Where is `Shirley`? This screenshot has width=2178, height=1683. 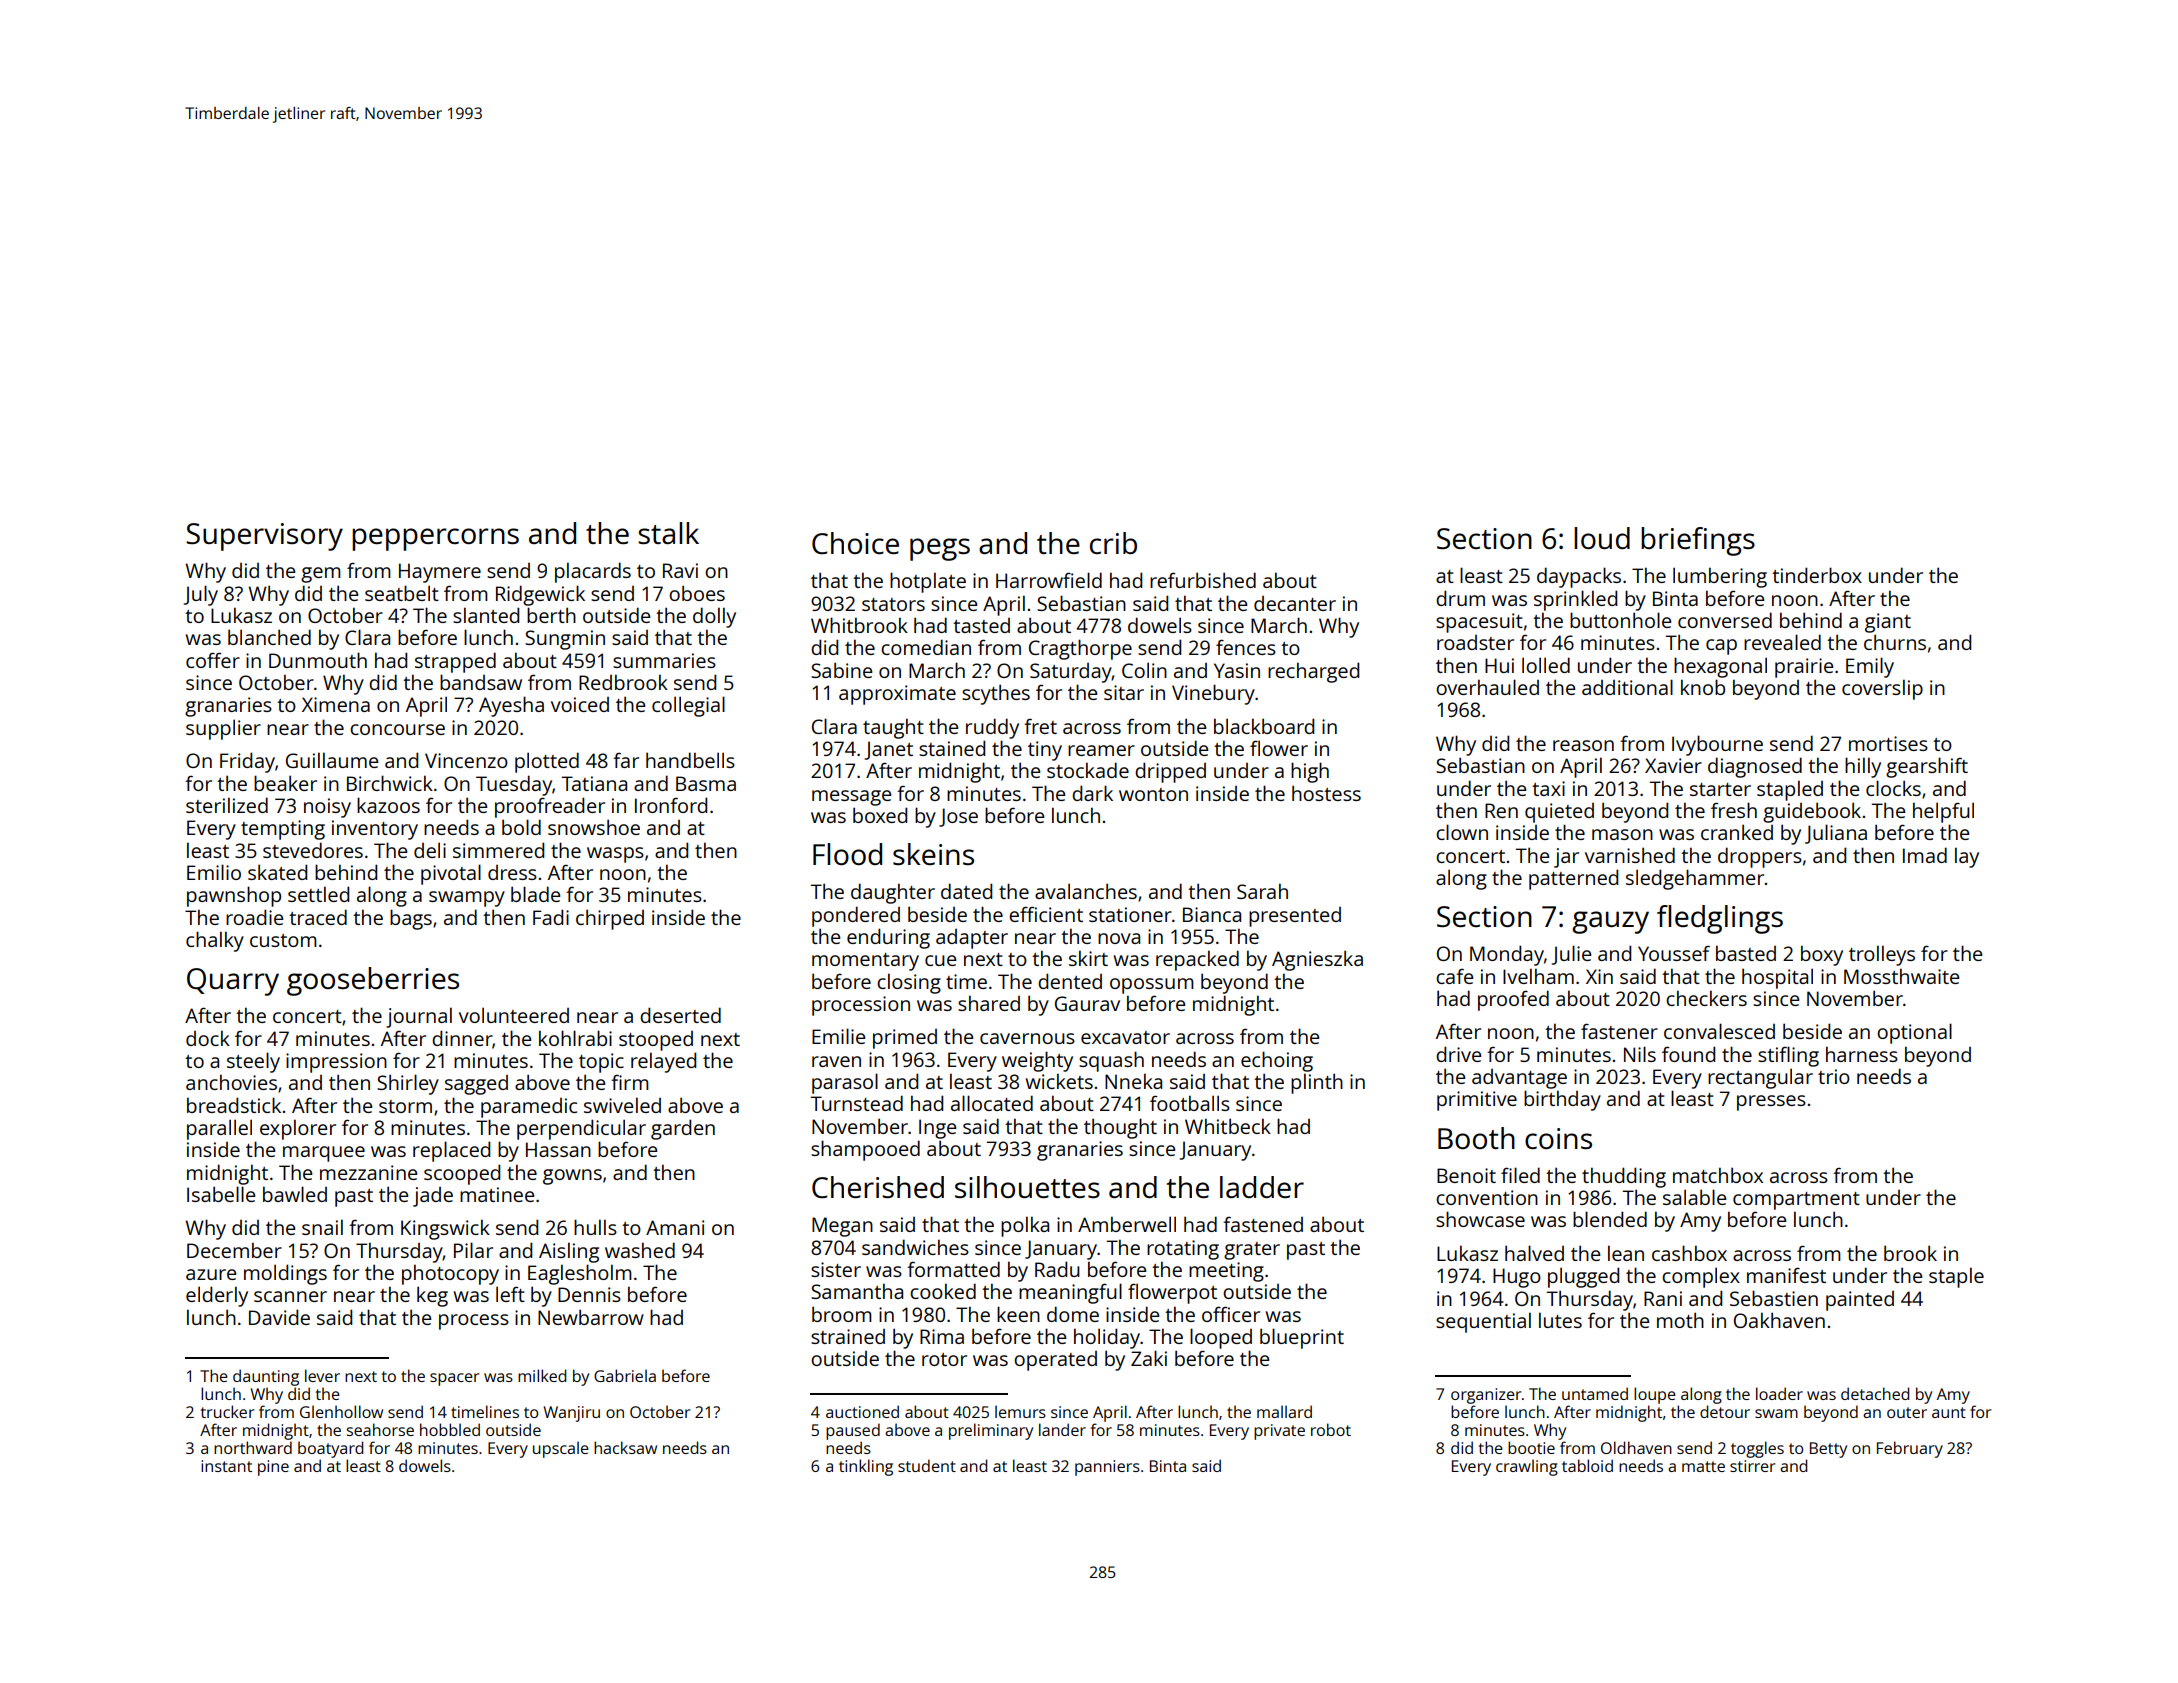 Shirley is located at coordinates (408, 1084).
